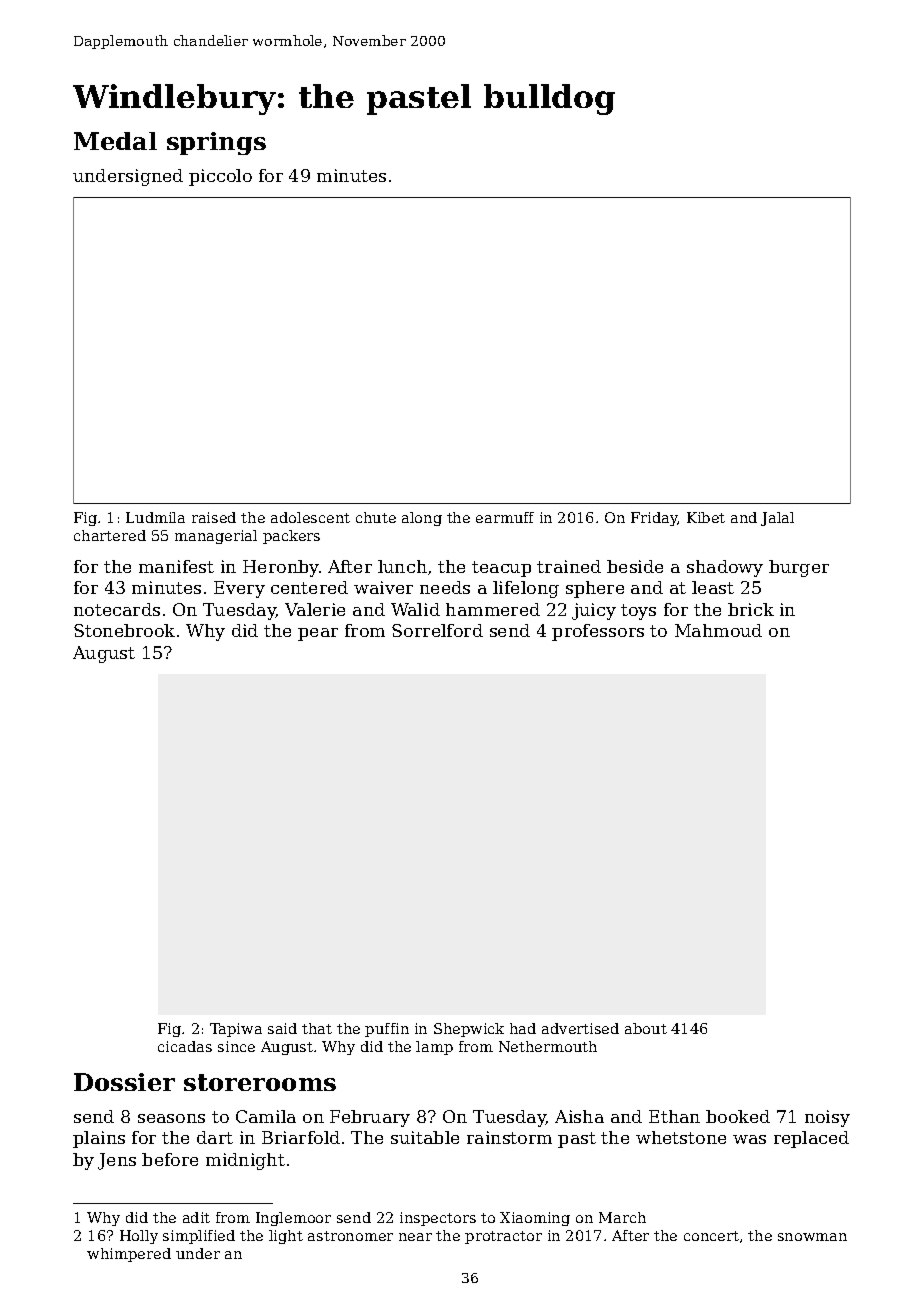 The height and width of the screenshot is (1308, 924). Describe the element at coordinates (282, 1028) in the screenshot. I see `said` at that location.
